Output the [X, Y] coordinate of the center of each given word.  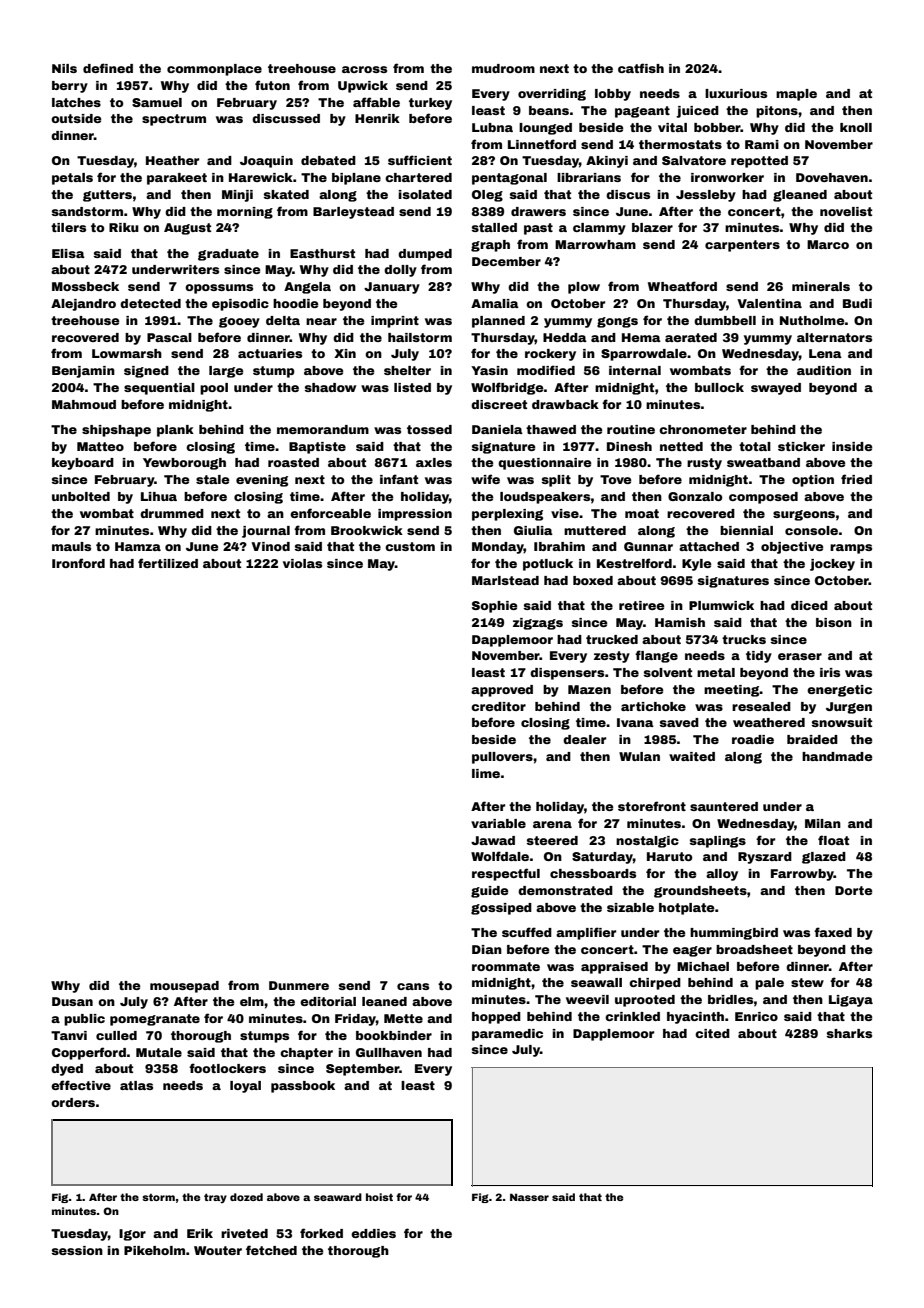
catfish [641, 68]
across [364, 69]
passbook [303, 1087]
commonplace [214, 70]
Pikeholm [154, 1250]
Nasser [529, 1197]
